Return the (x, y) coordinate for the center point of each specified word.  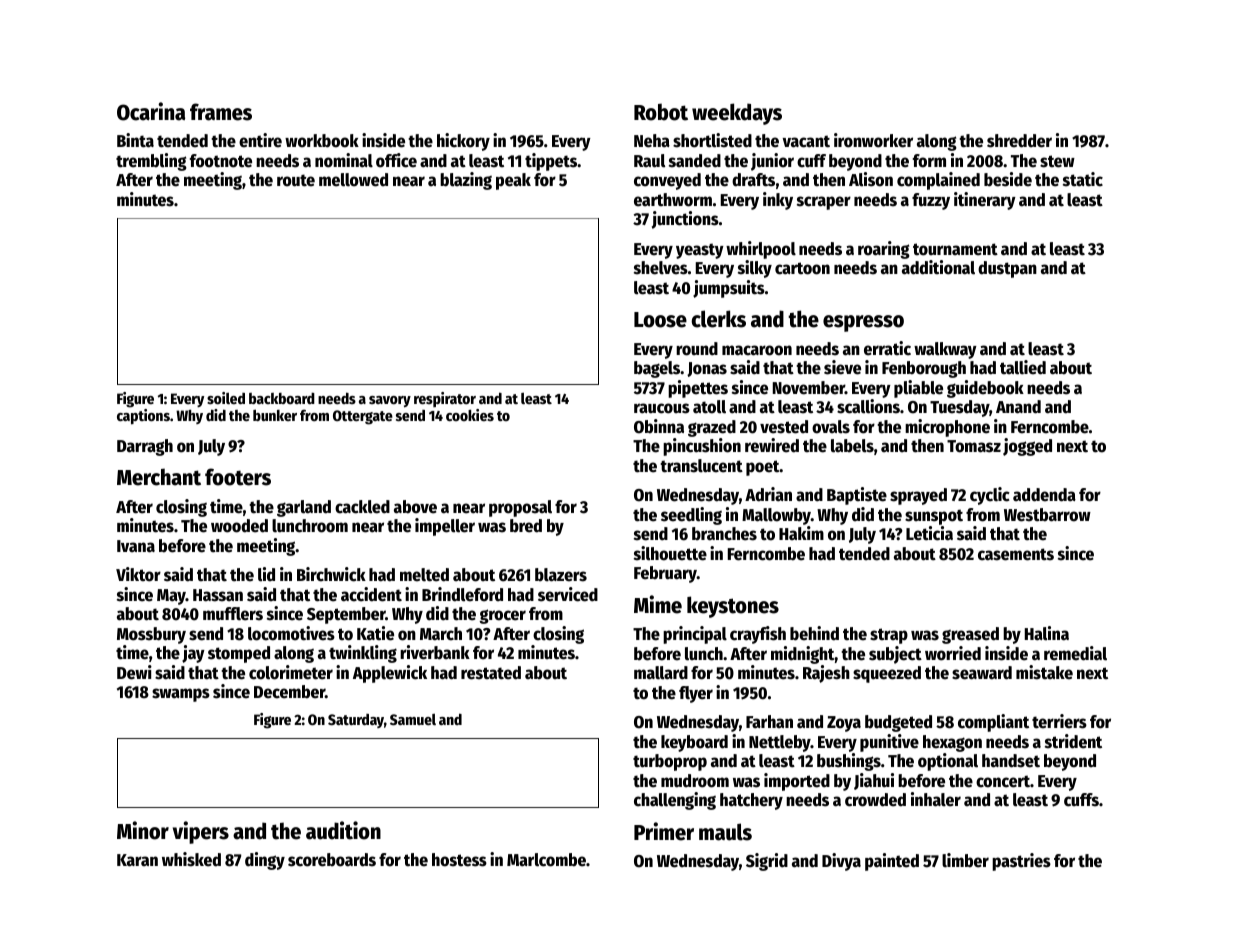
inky (778, 201)
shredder (1019, 141)
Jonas (707, 369)
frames (221, 112)
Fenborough (924, 369)
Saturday (356, 721)
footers (238, 477)
